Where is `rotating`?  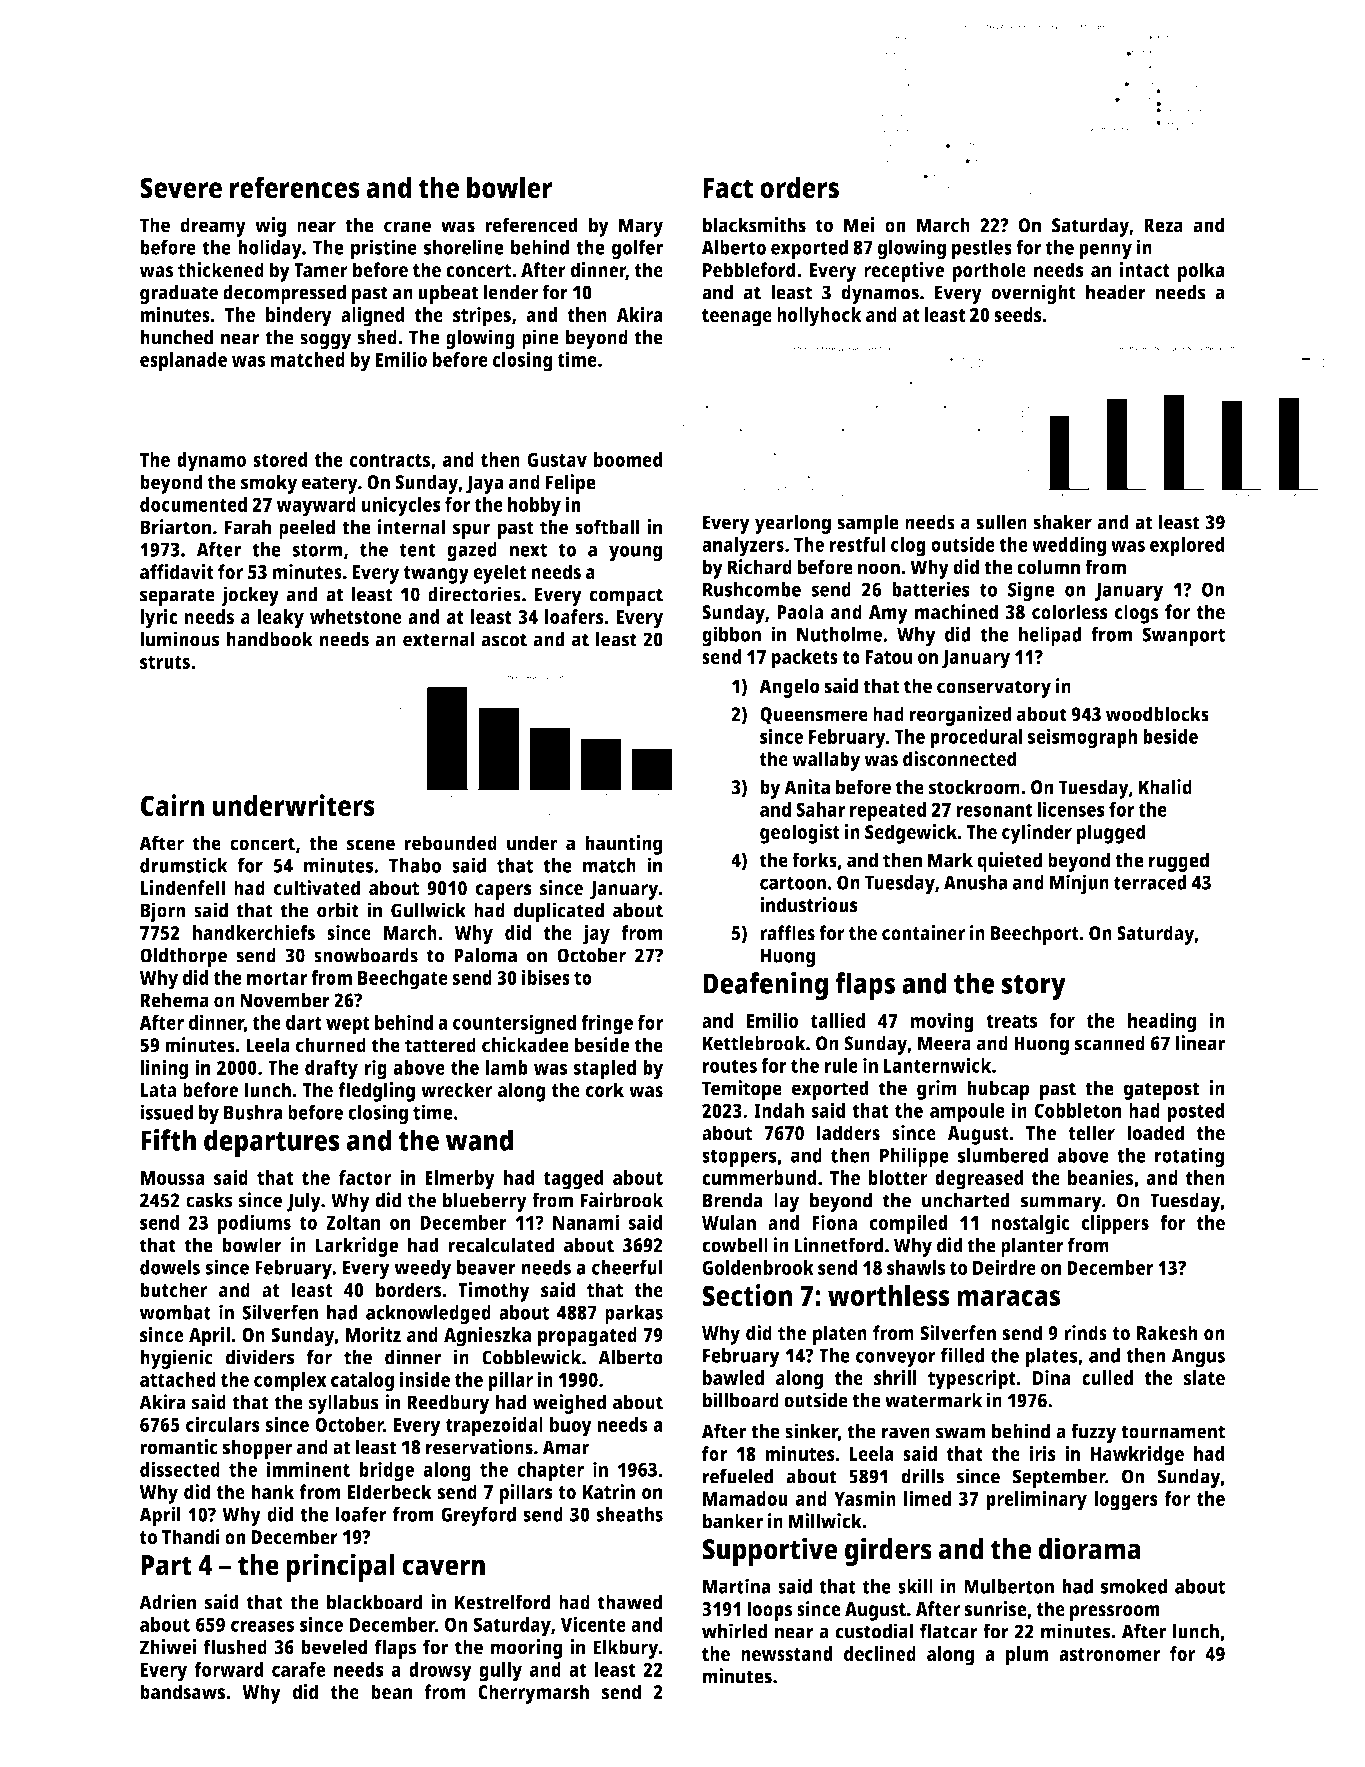 rotating is located at coordinates (1190, 1157).
